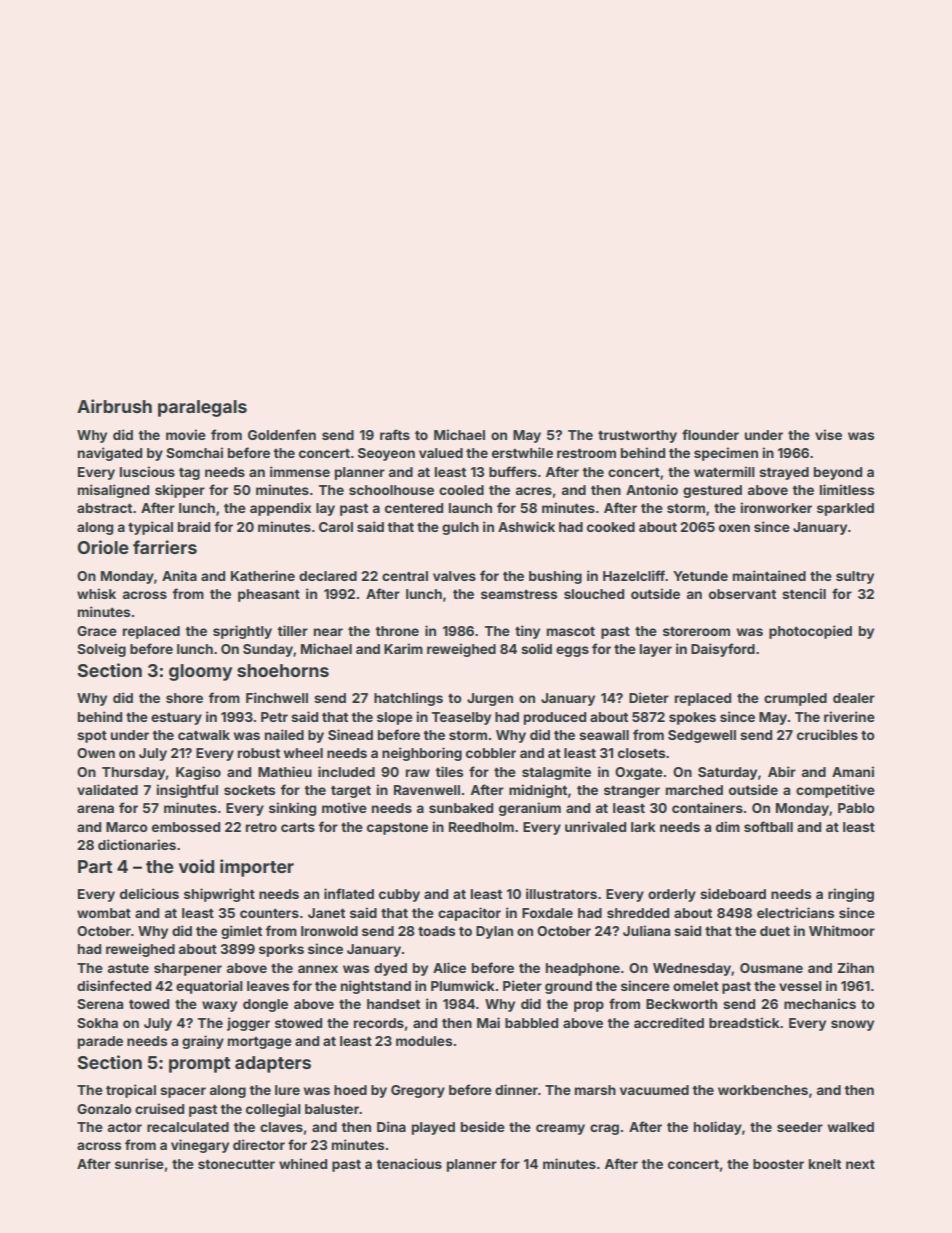 The width and height of the screenshot is (952, 1233). What do you see at coordinates (202, 408) in the screenshot?
I see `paralegals` at bounding box center [202, 408].
